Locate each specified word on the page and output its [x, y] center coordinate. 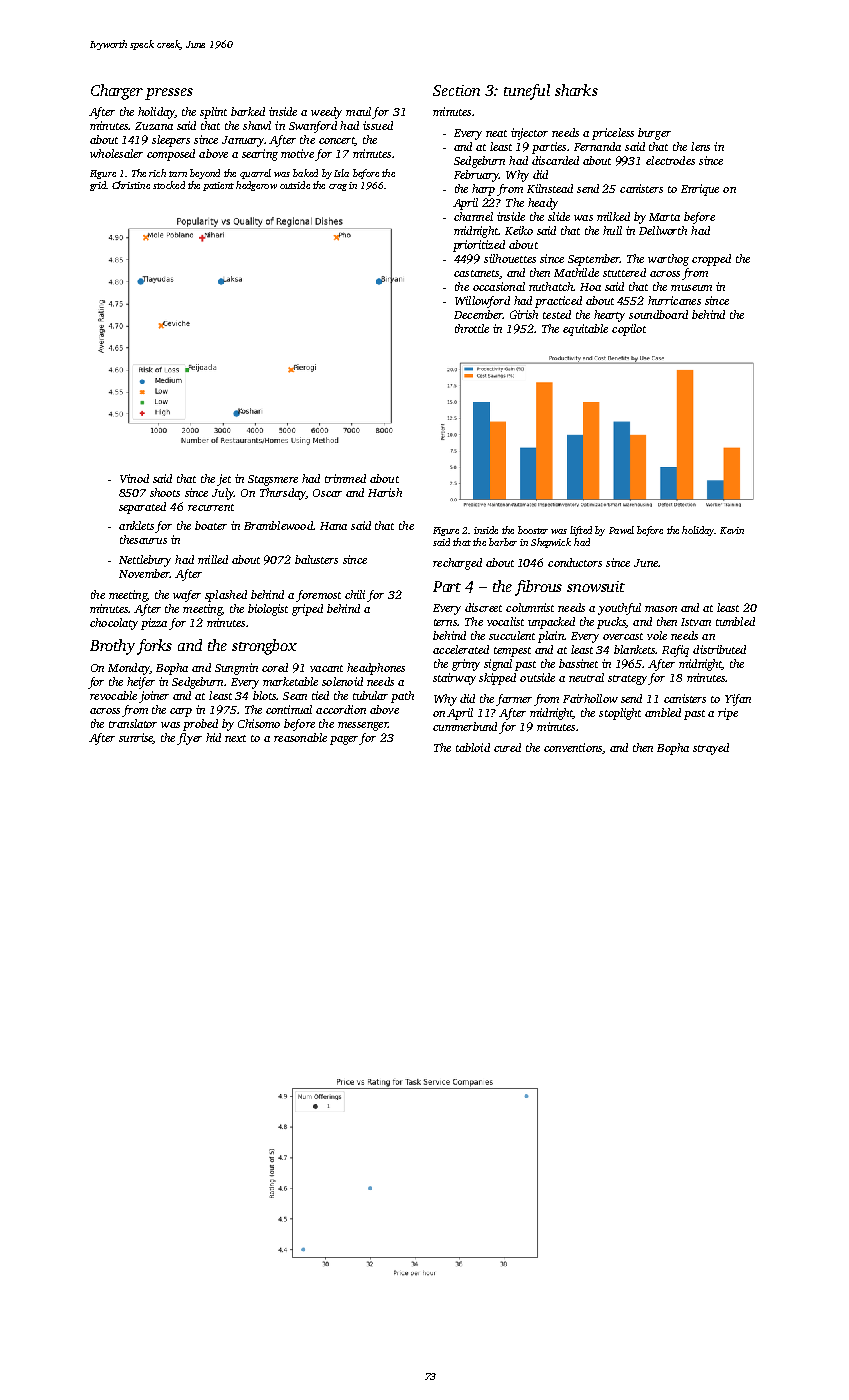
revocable [113, 695]
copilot [629, 330]
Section [456, 90]
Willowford [482, 302]
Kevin [732, 530]
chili [355, 594]
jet [224, 480]
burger [654, 134]
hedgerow [256, 186]
